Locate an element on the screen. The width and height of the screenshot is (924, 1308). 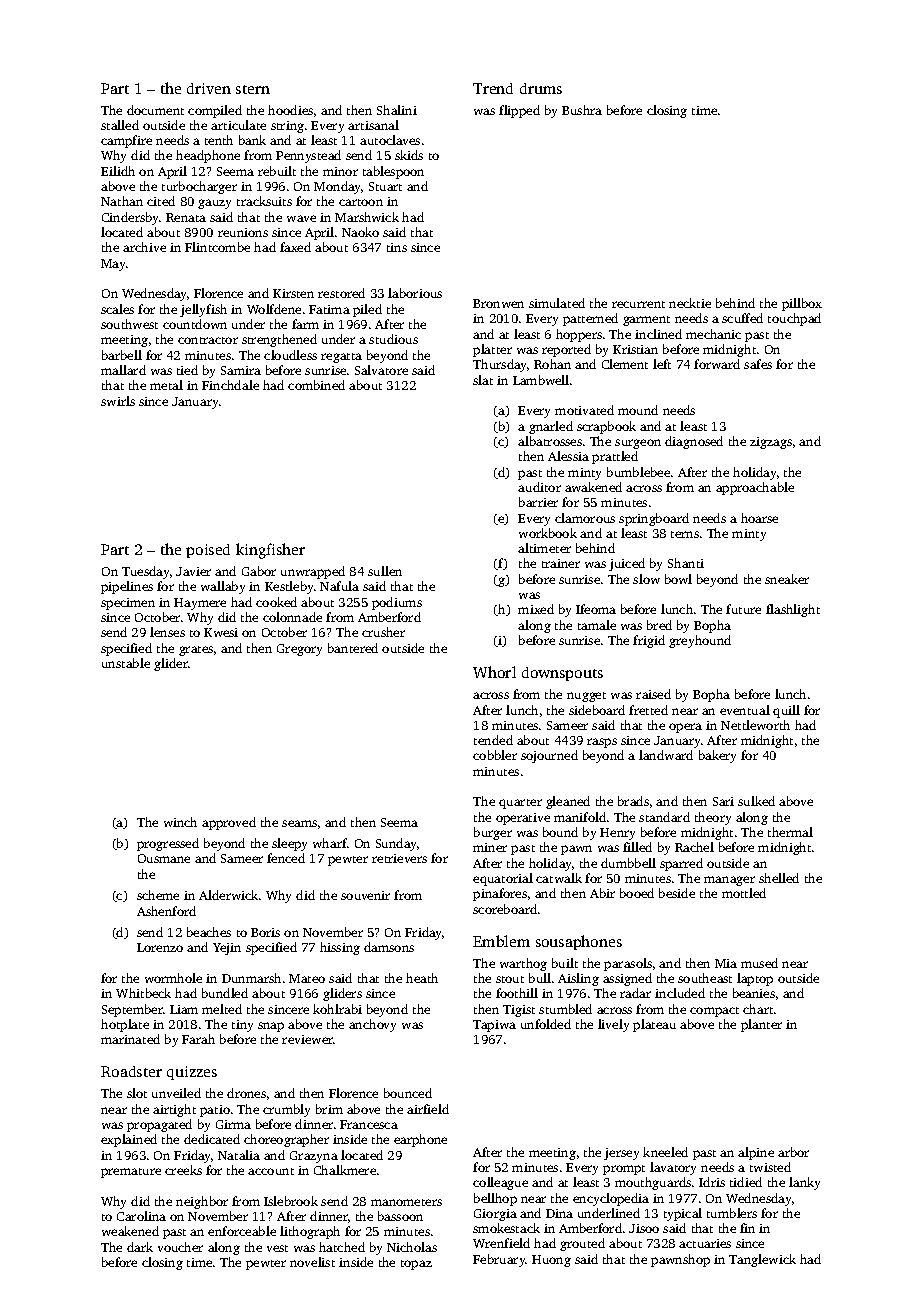
earphone is located at coordinates (420, 1140).
